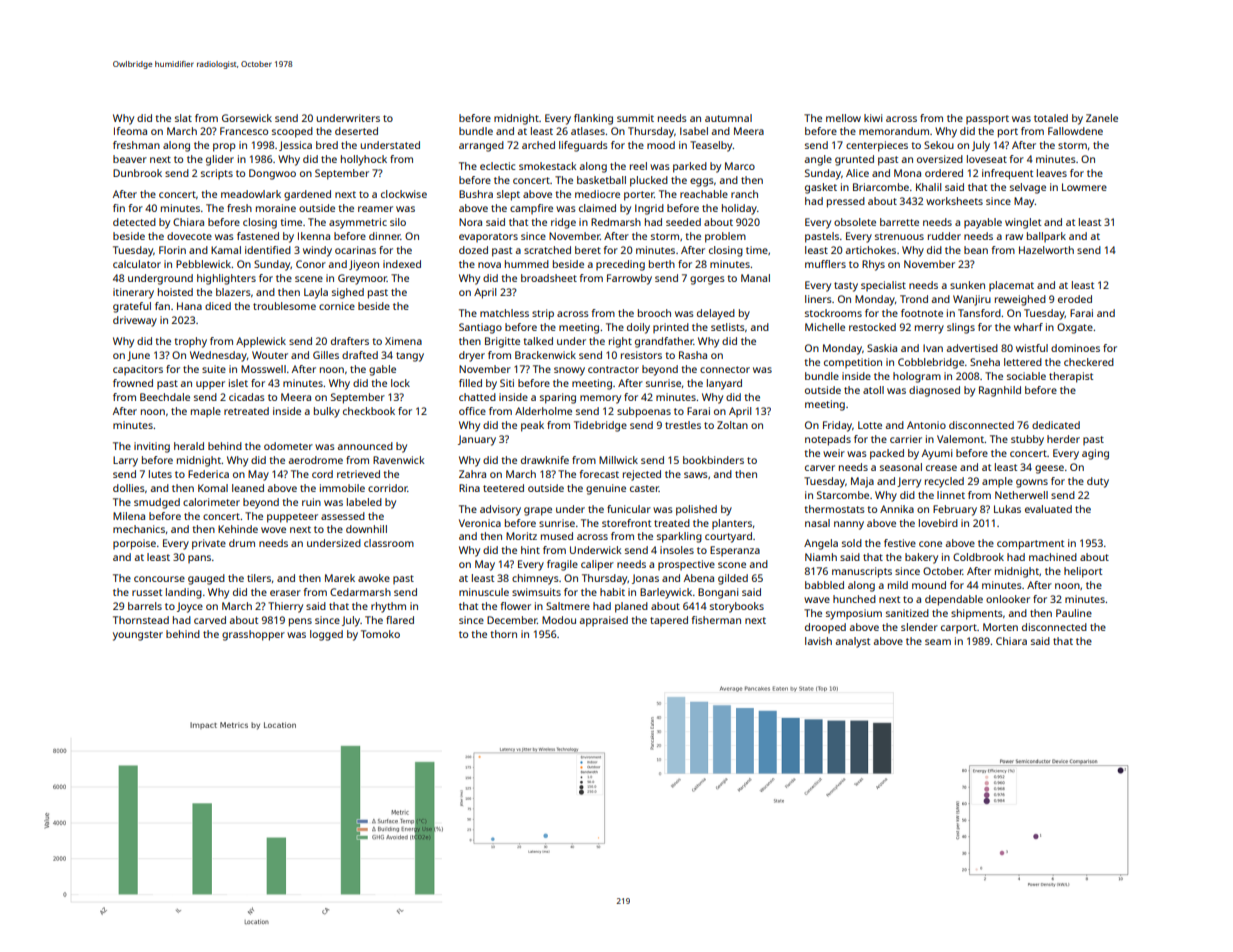 This page has height=952, width=1233. I want to click on grasshopper, so click(253, 635).
